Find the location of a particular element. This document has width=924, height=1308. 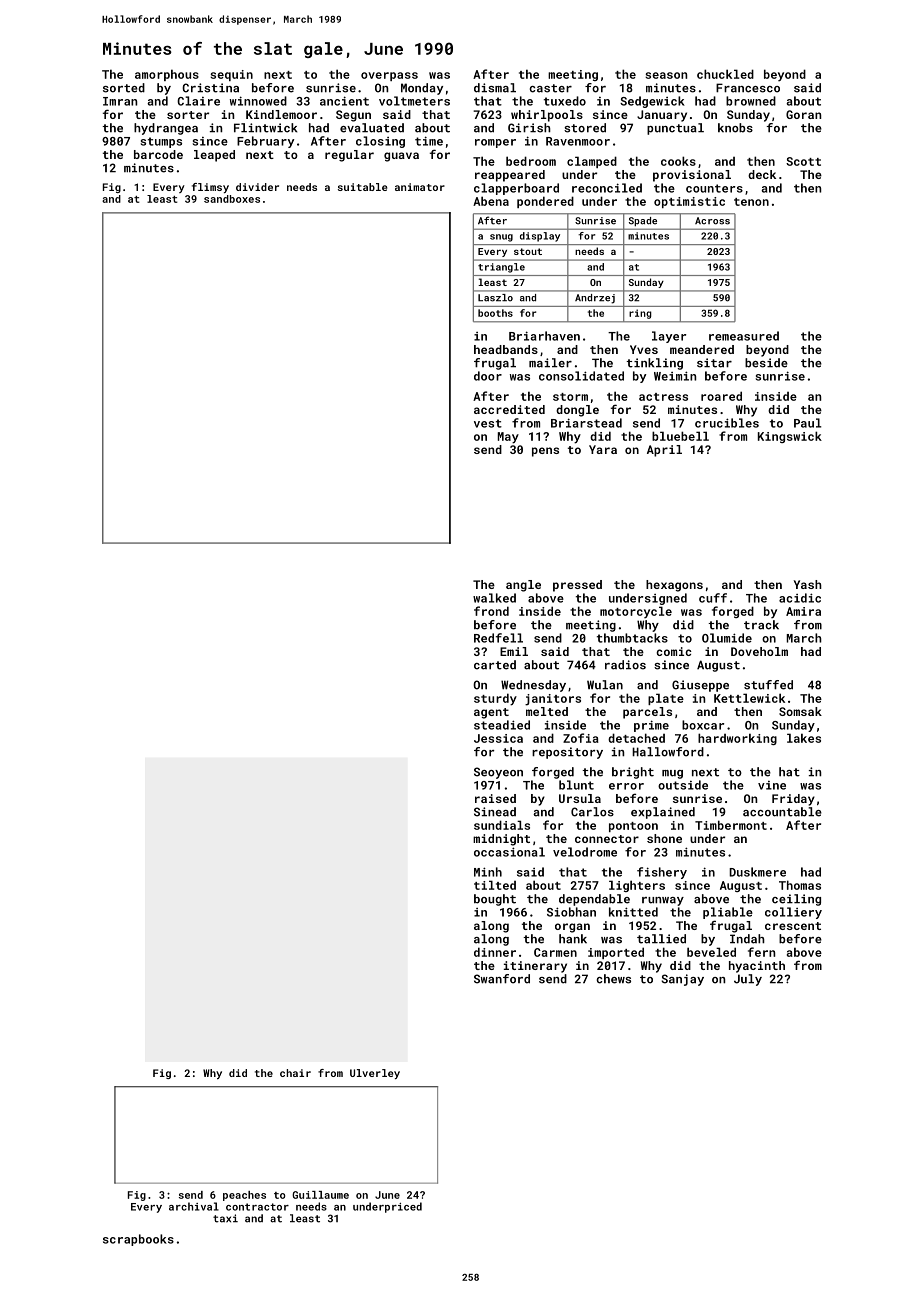

contractor is located at coordinates (257, 1207).
